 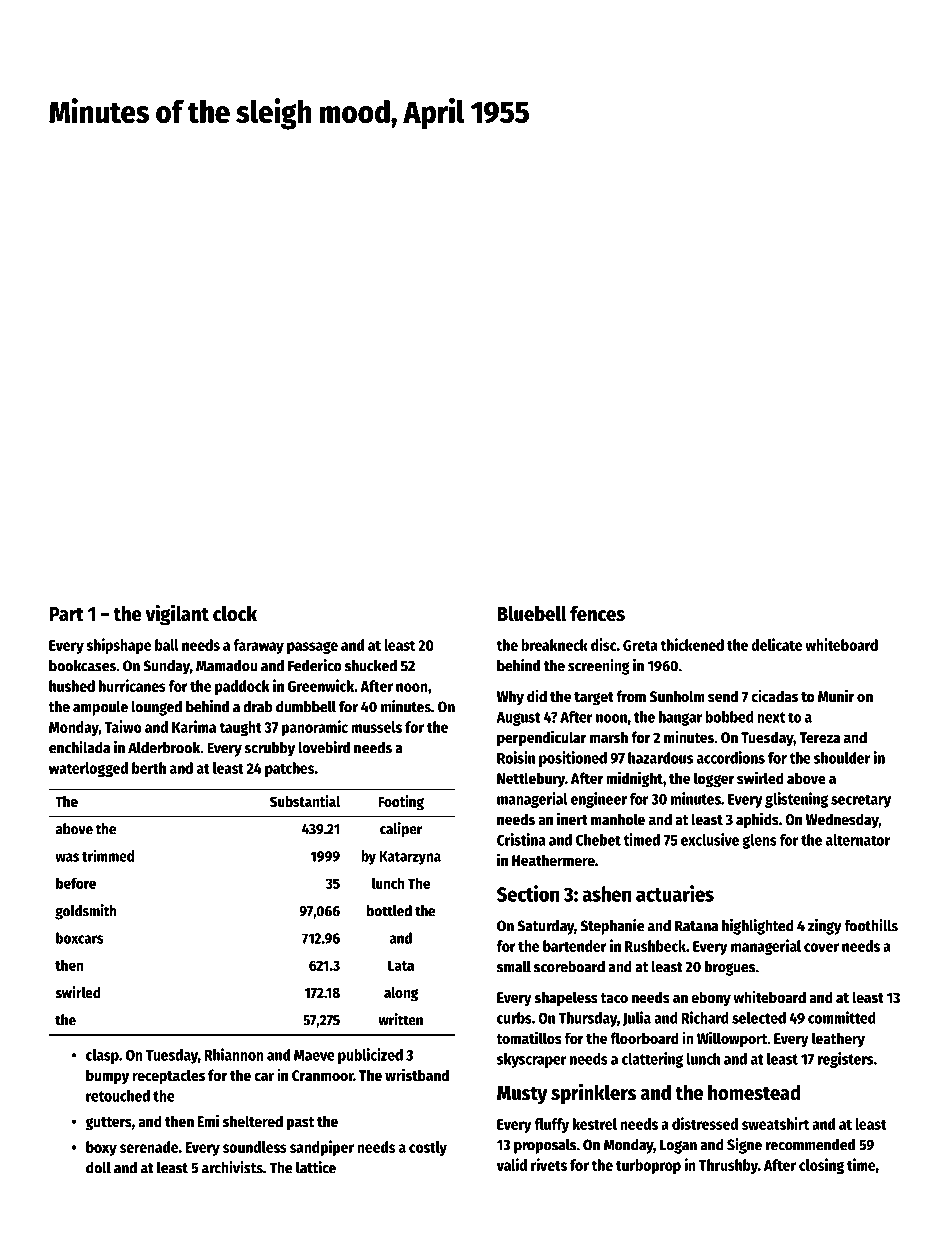 I want to click on foothills, so click(x=871, y=925).
